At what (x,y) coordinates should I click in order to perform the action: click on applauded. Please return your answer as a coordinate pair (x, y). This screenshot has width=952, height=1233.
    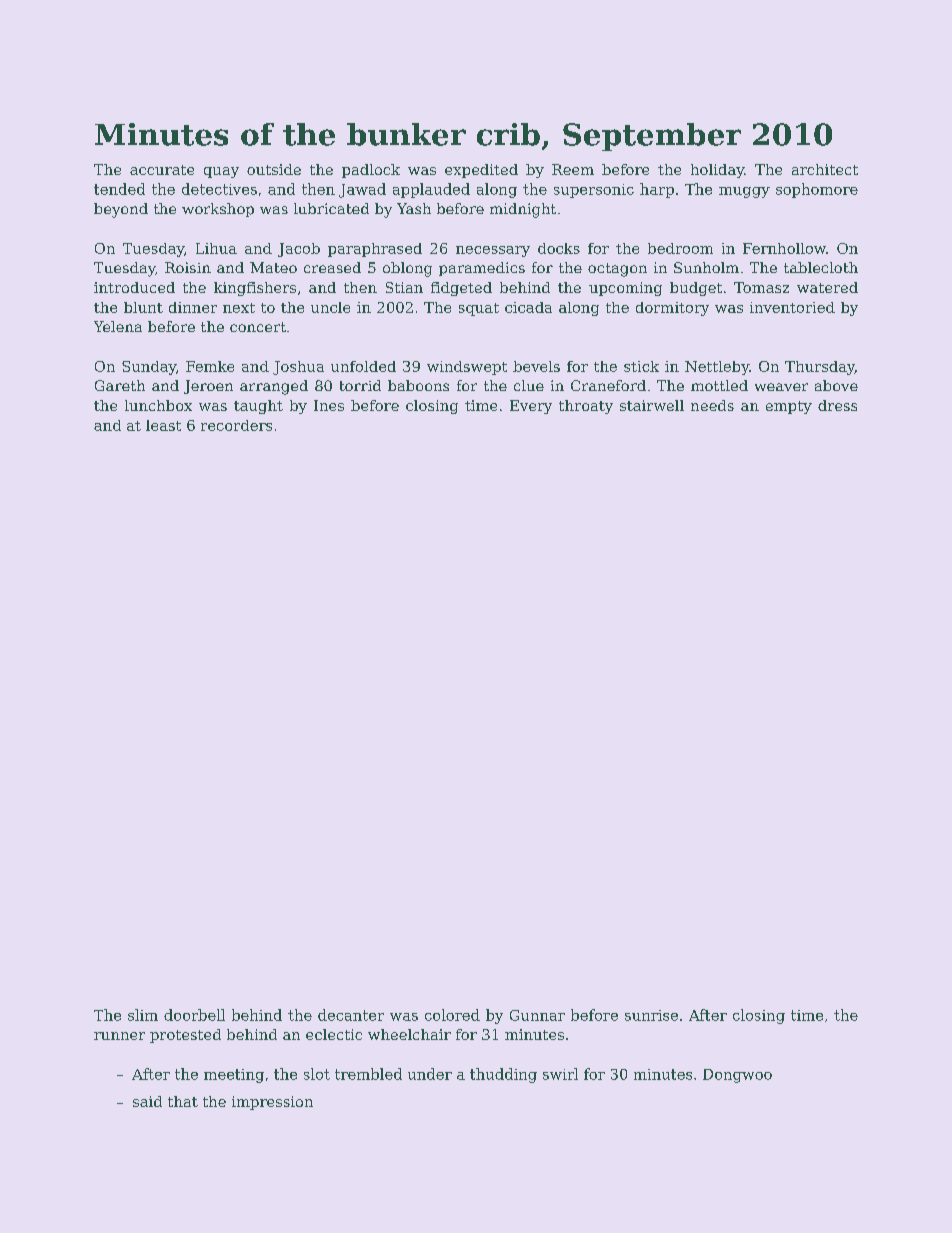
    Looking at the image, I should click on (431, 190).
